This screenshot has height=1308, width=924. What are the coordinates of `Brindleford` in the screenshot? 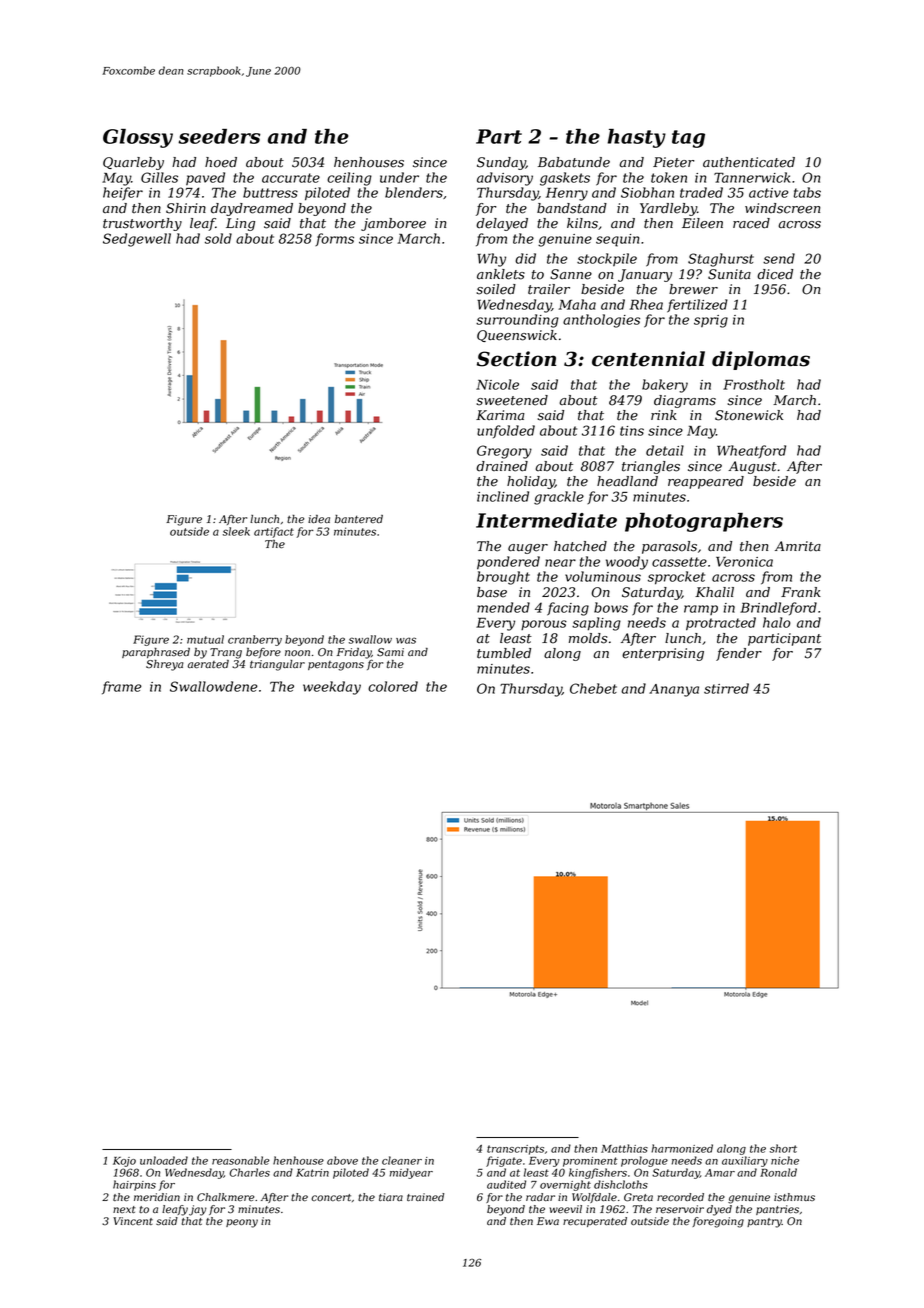 It's located at (778, 609).
